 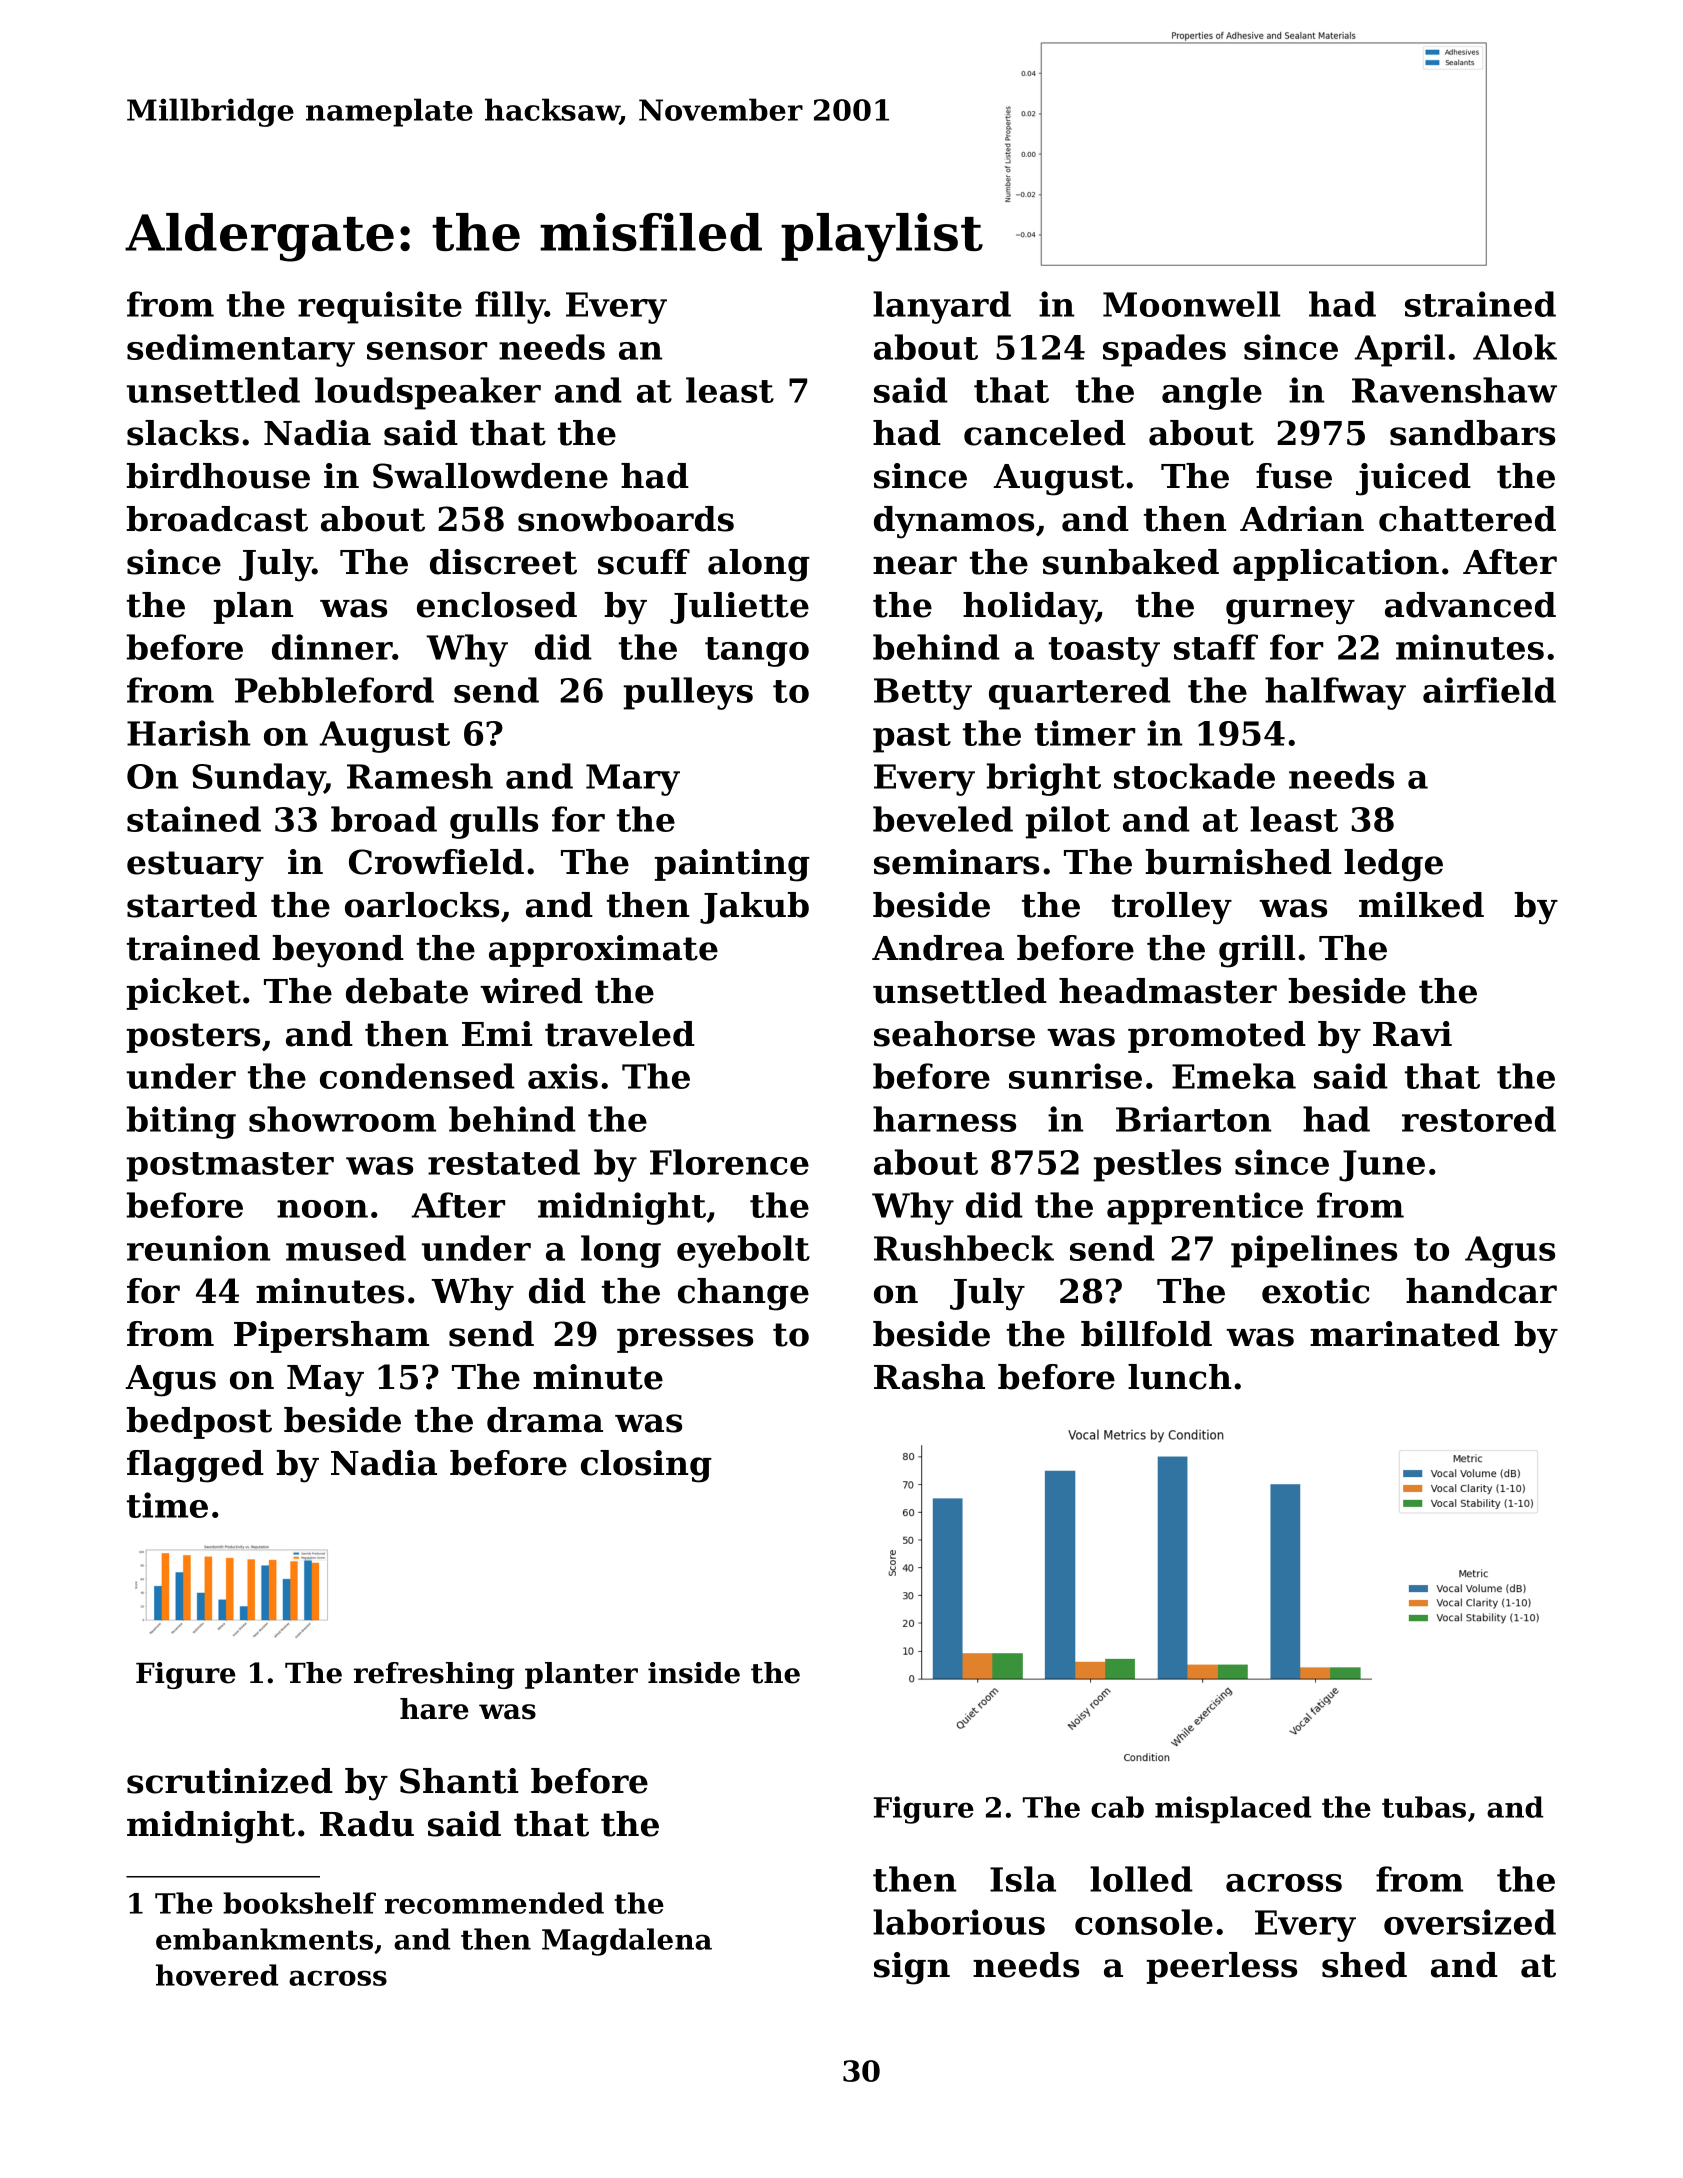 What do you see at coordinates (942, 307) in the screenshot?
I see `lanyard` at bounding box center [942, 307].
